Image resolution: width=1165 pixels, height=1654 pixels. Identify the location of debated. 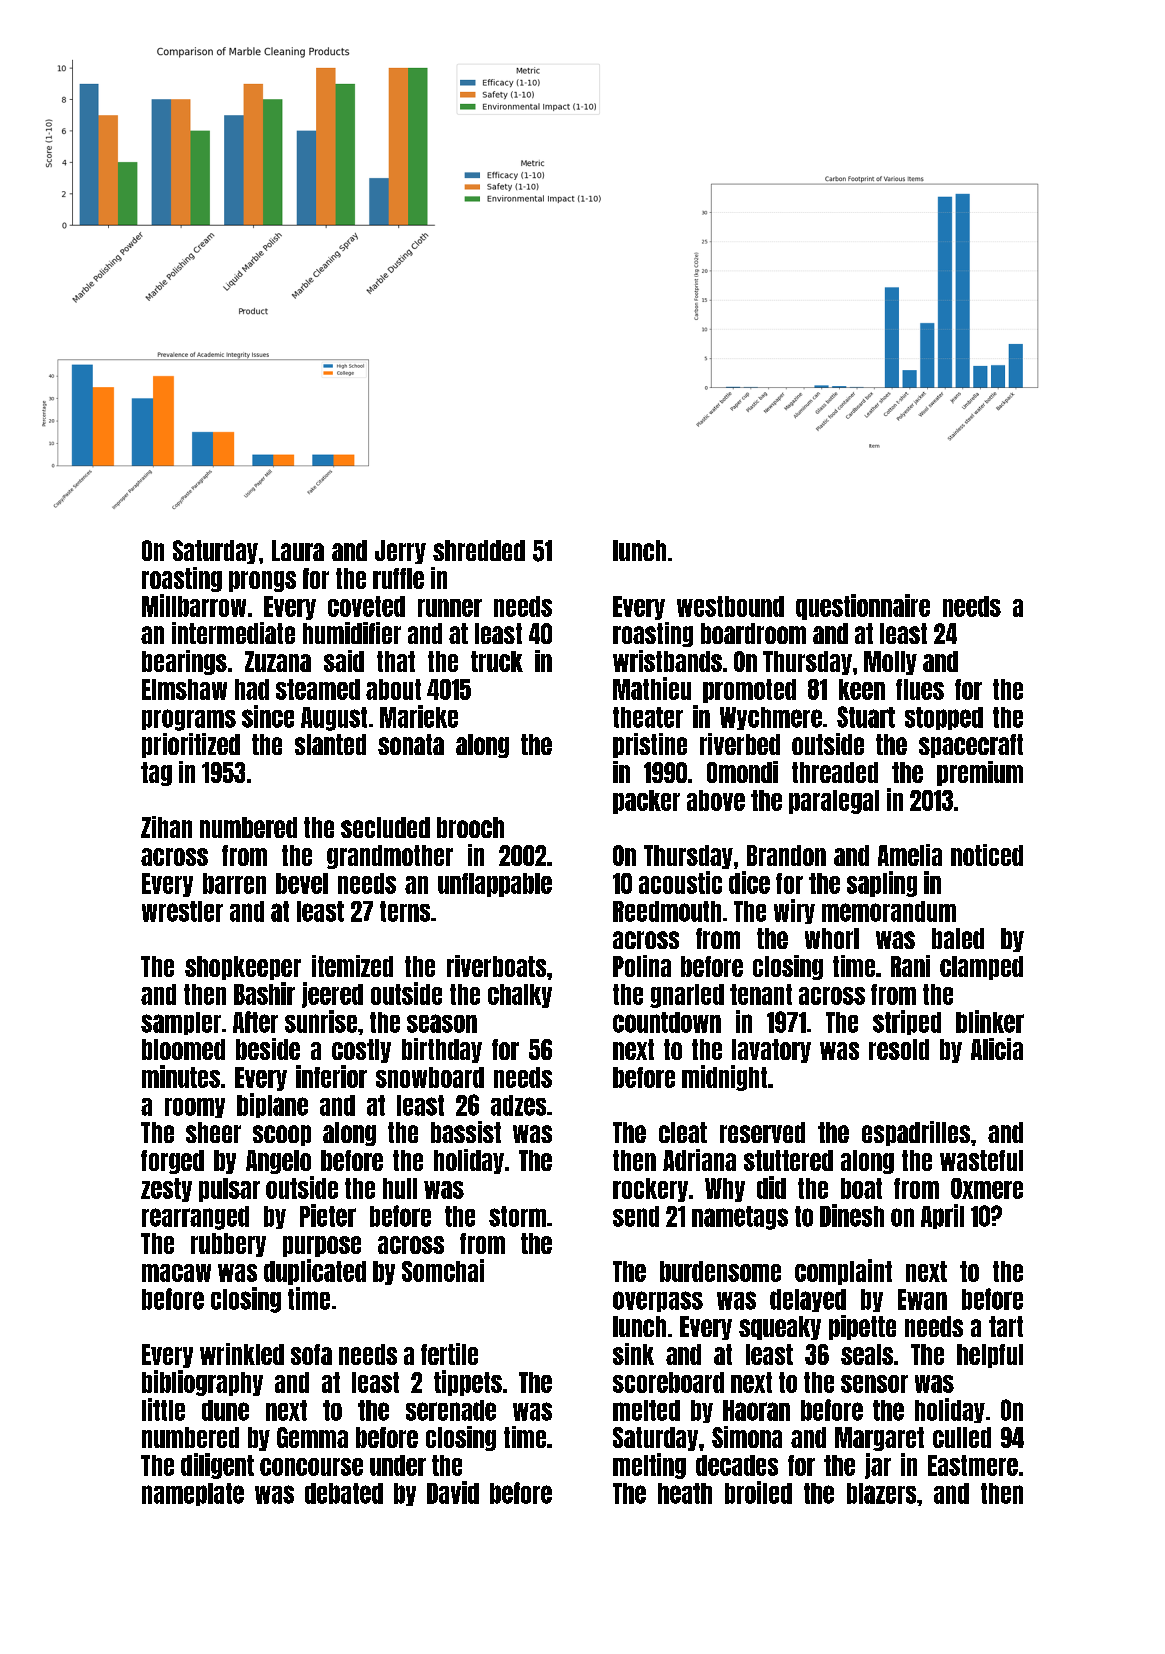
(344, 1493).
